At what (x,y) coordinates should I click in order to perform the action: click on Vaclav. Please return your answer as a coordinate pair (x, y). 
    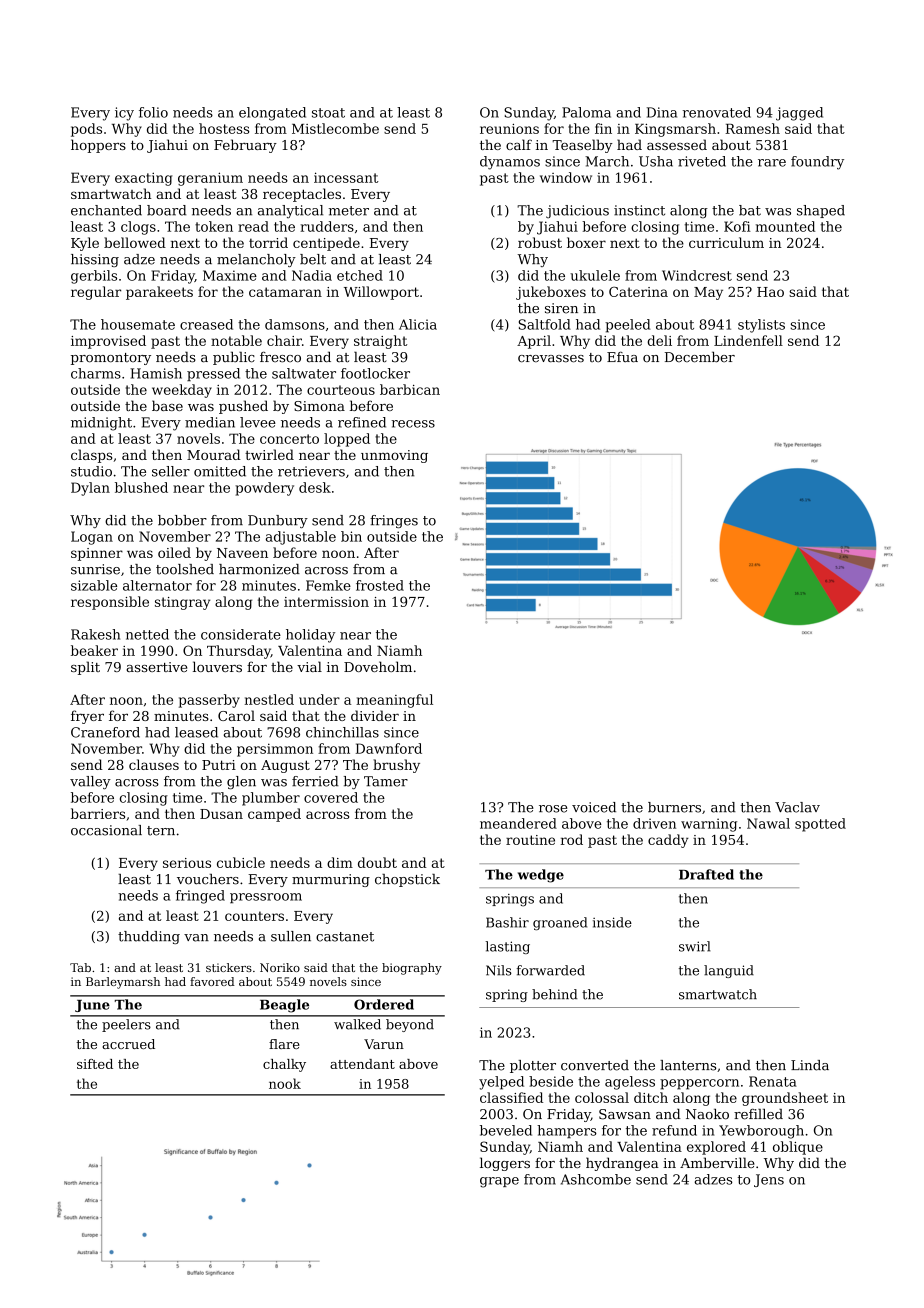
    Looking at the image, I should click on (797, 807).
